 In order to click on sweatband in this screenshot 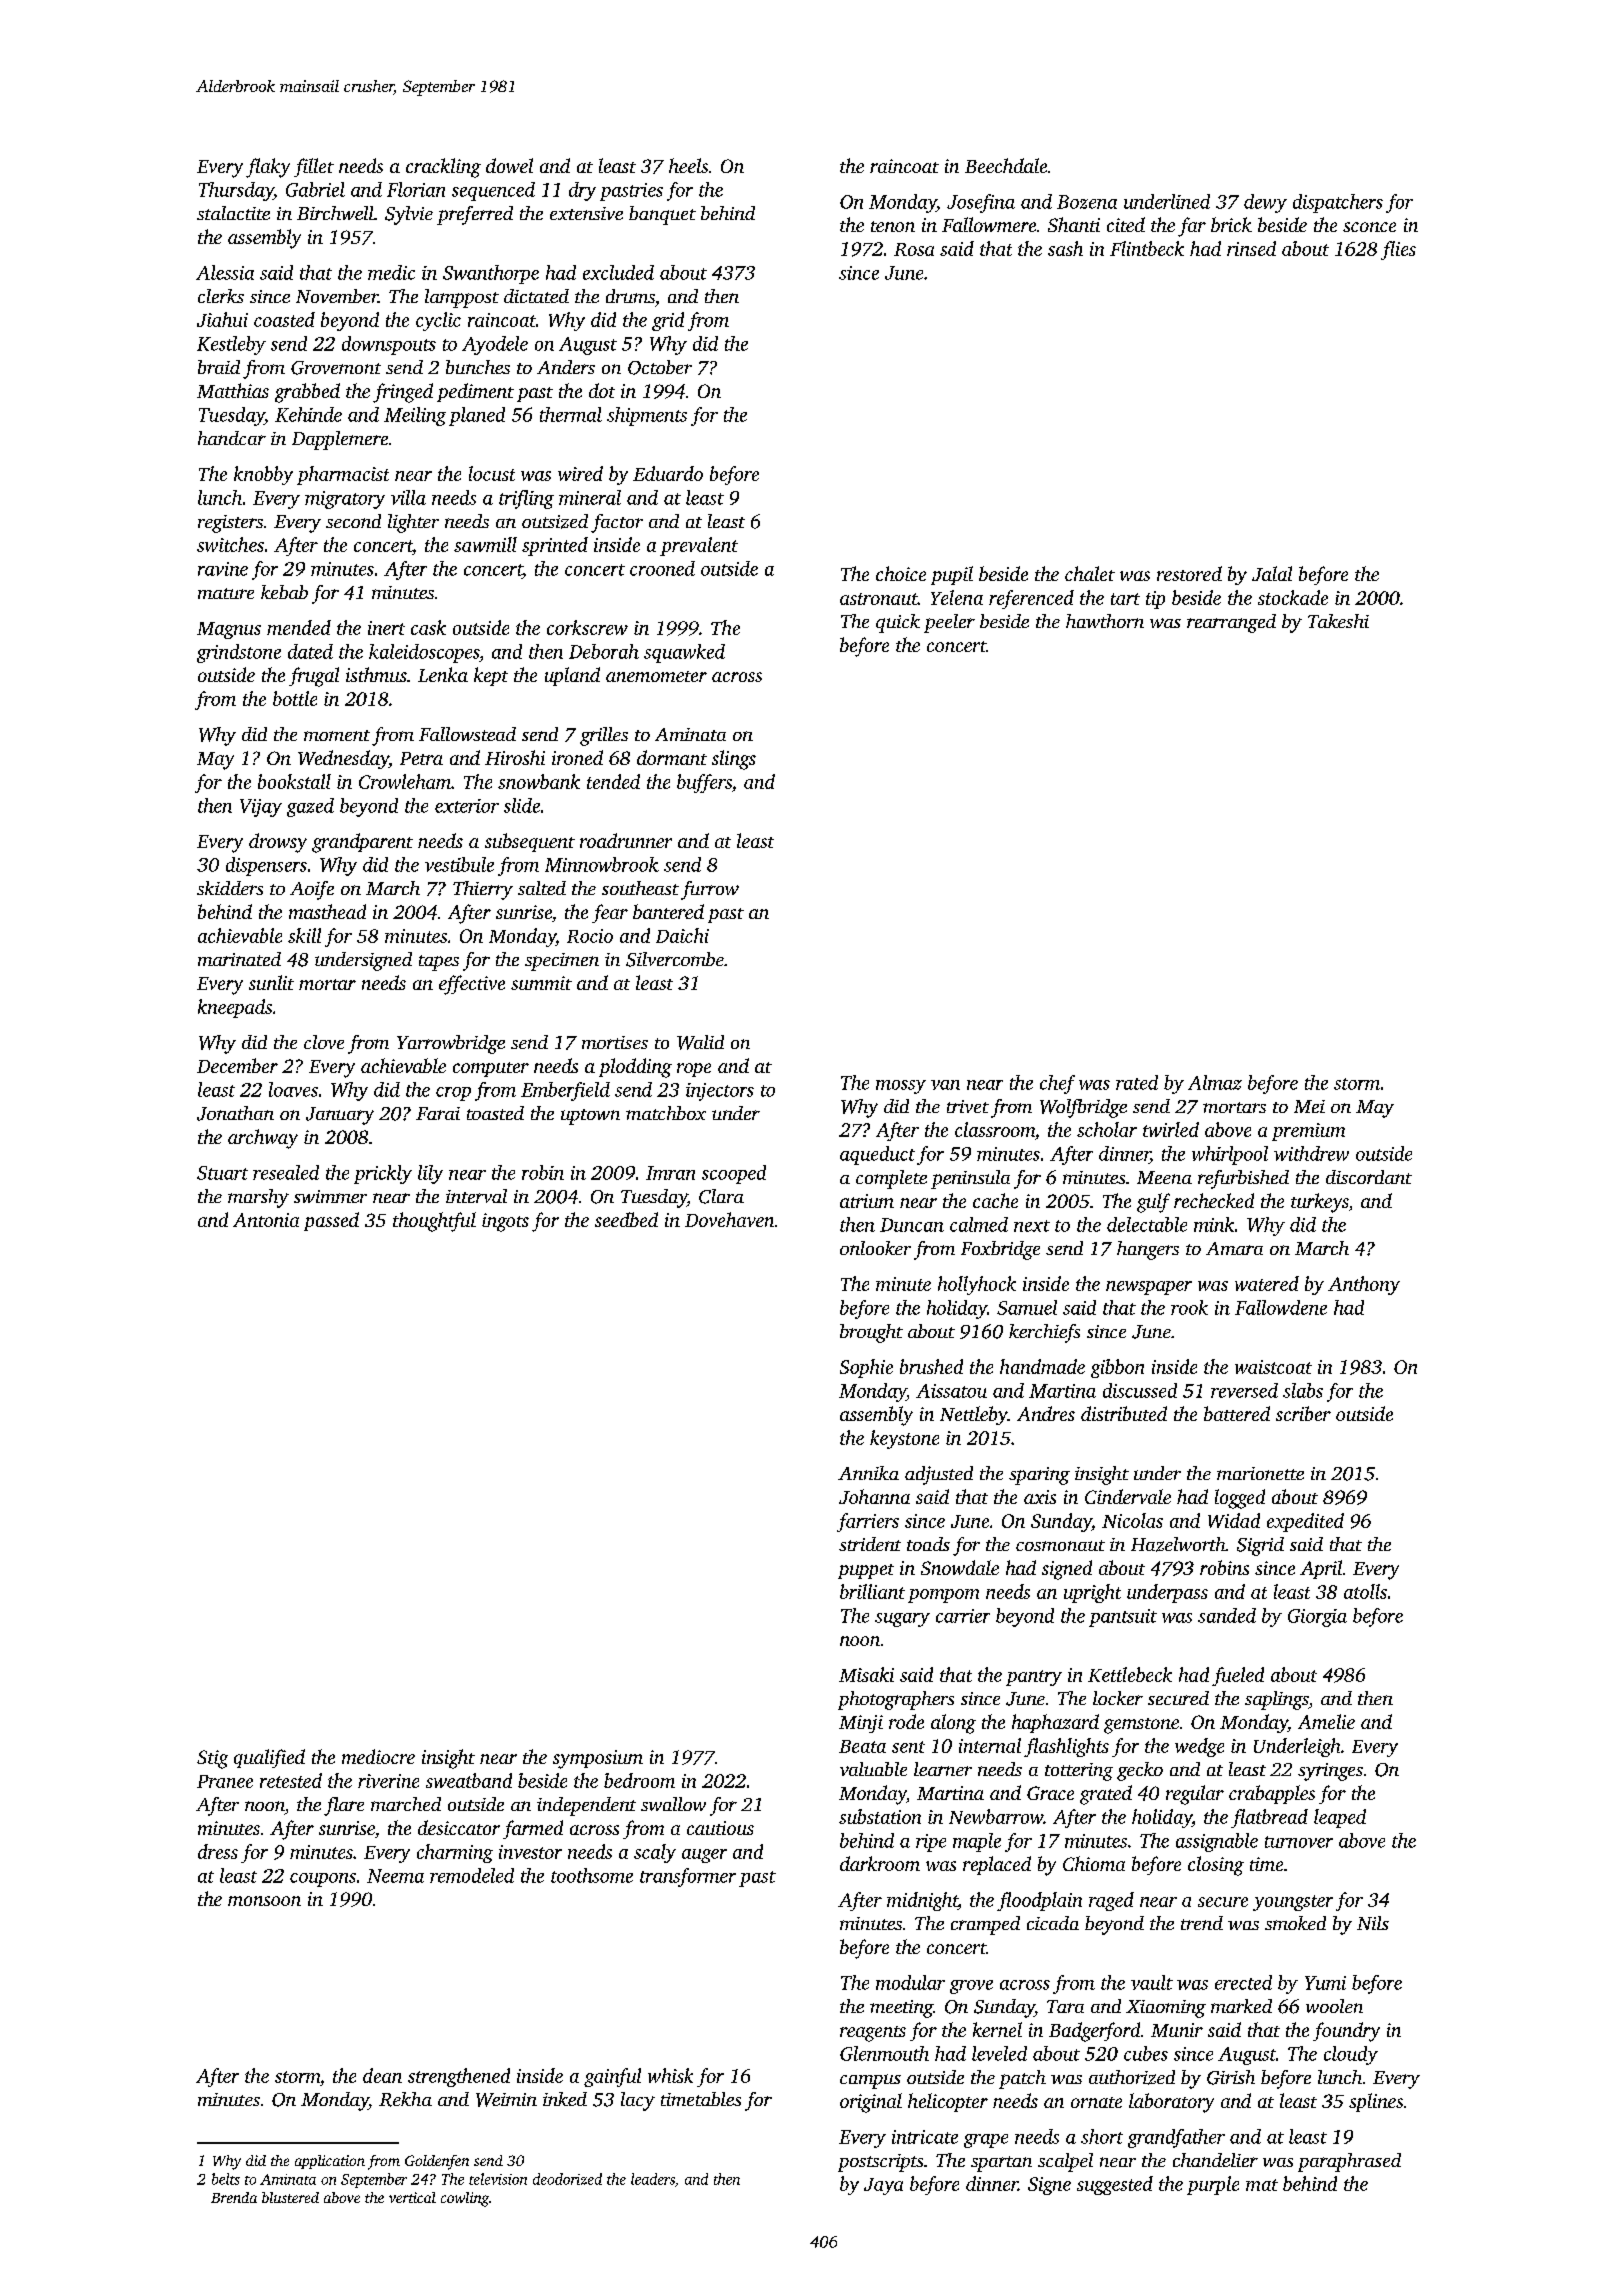, I will do `click(469, 1780)`.
